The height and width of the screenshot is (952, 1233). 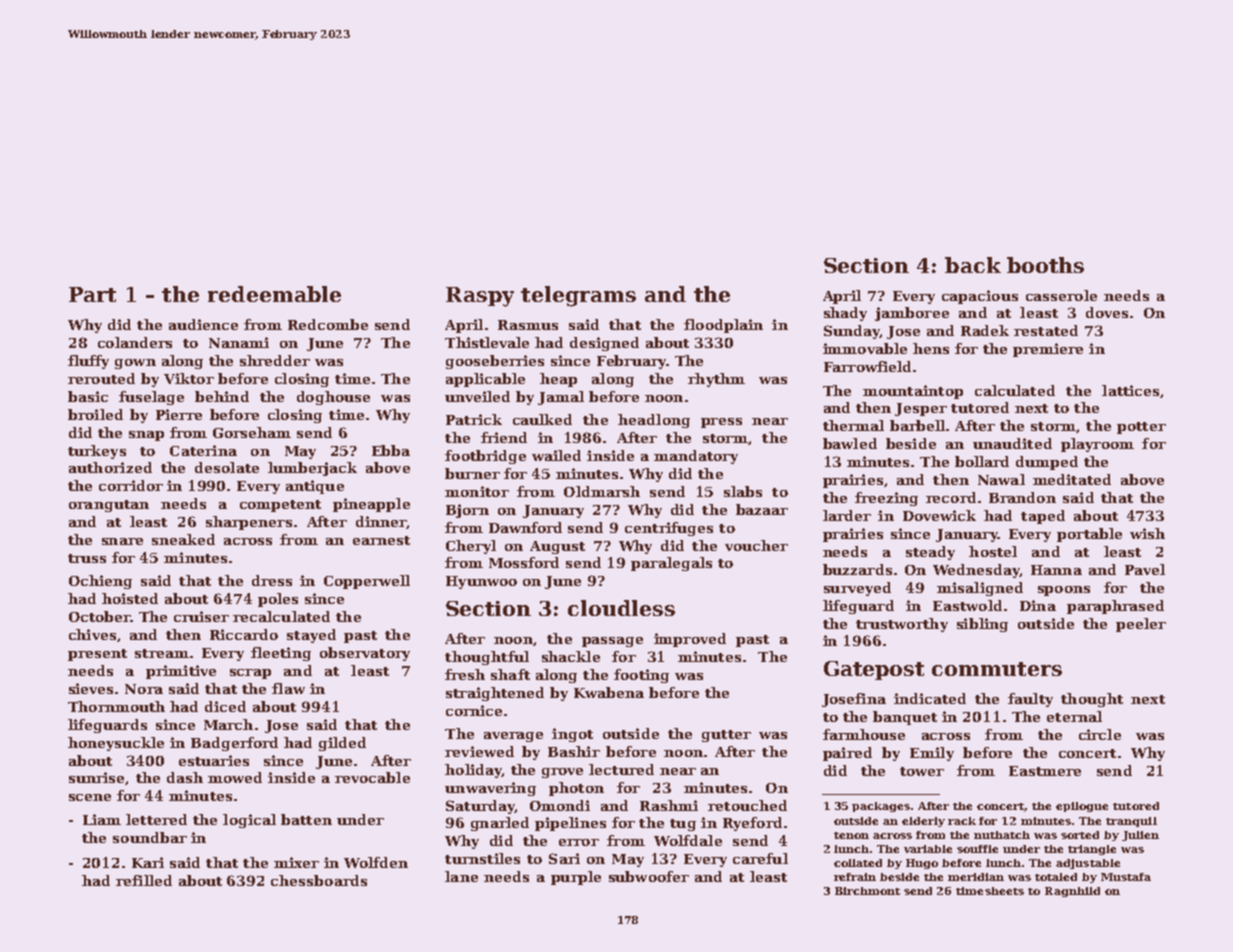 What do you see at coordinates (1045, 265) in the screenshot?
I see `booths` at bounding box center [1045, 265].
